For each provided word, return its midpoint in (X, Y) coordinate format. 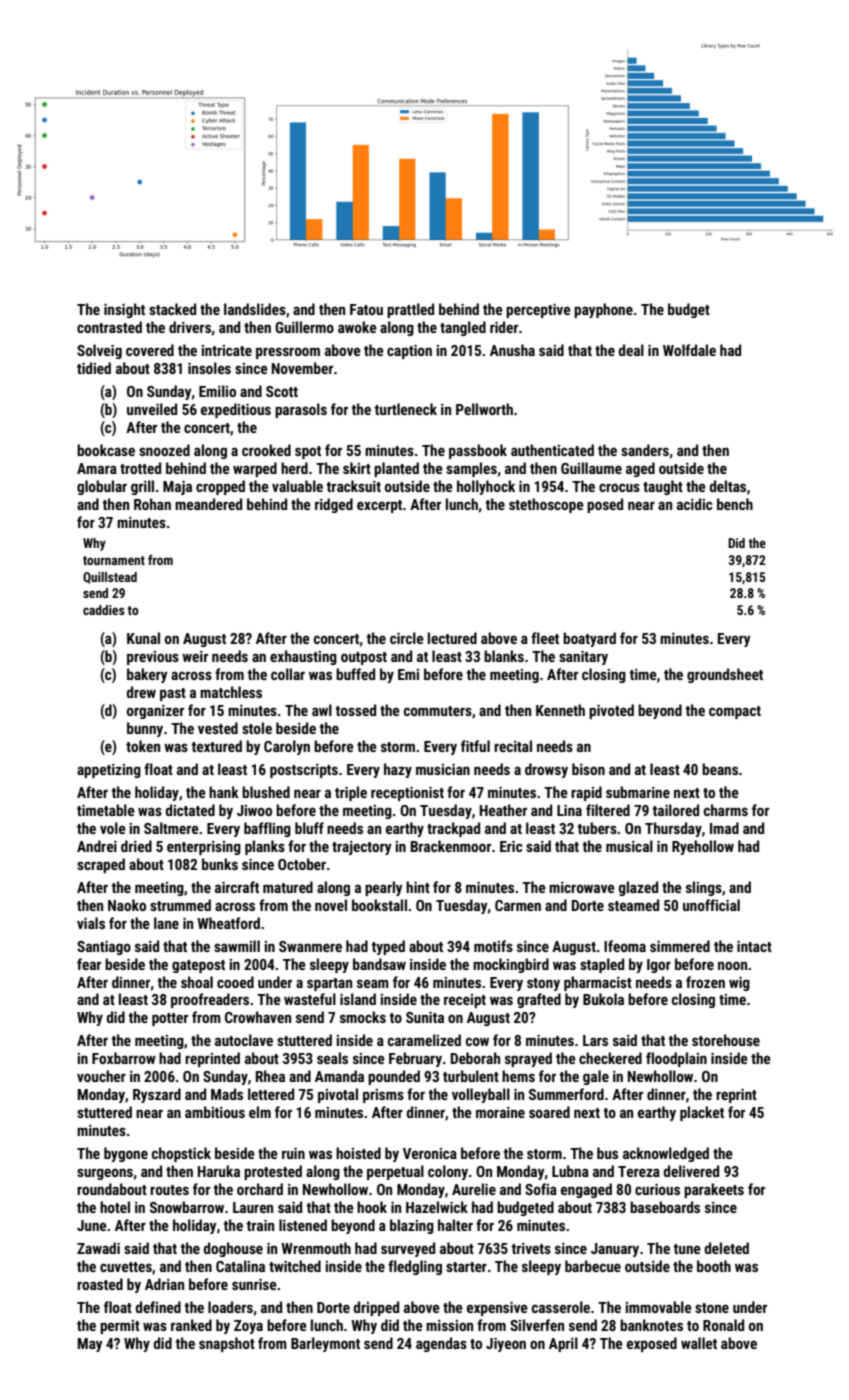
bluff (309, 828)
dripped (376, 1308)
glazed (638, 888)
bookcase (106, 450)
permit (120, 1327)
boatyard (589, 639)
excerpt (379, 506)
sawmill (237, 946)
